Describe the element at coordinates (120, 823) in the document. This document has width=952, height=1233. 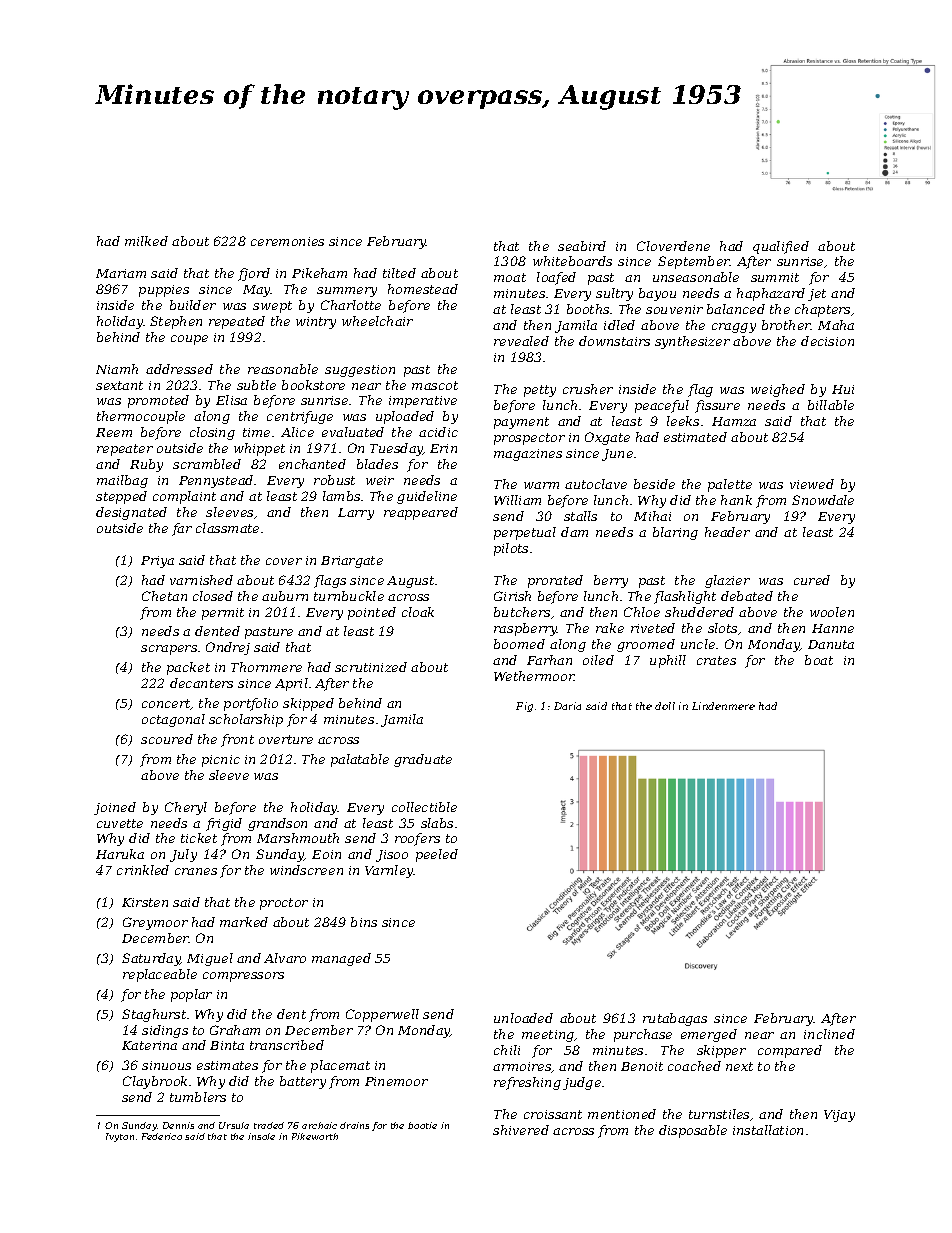
I see `cuvette` at that location.
